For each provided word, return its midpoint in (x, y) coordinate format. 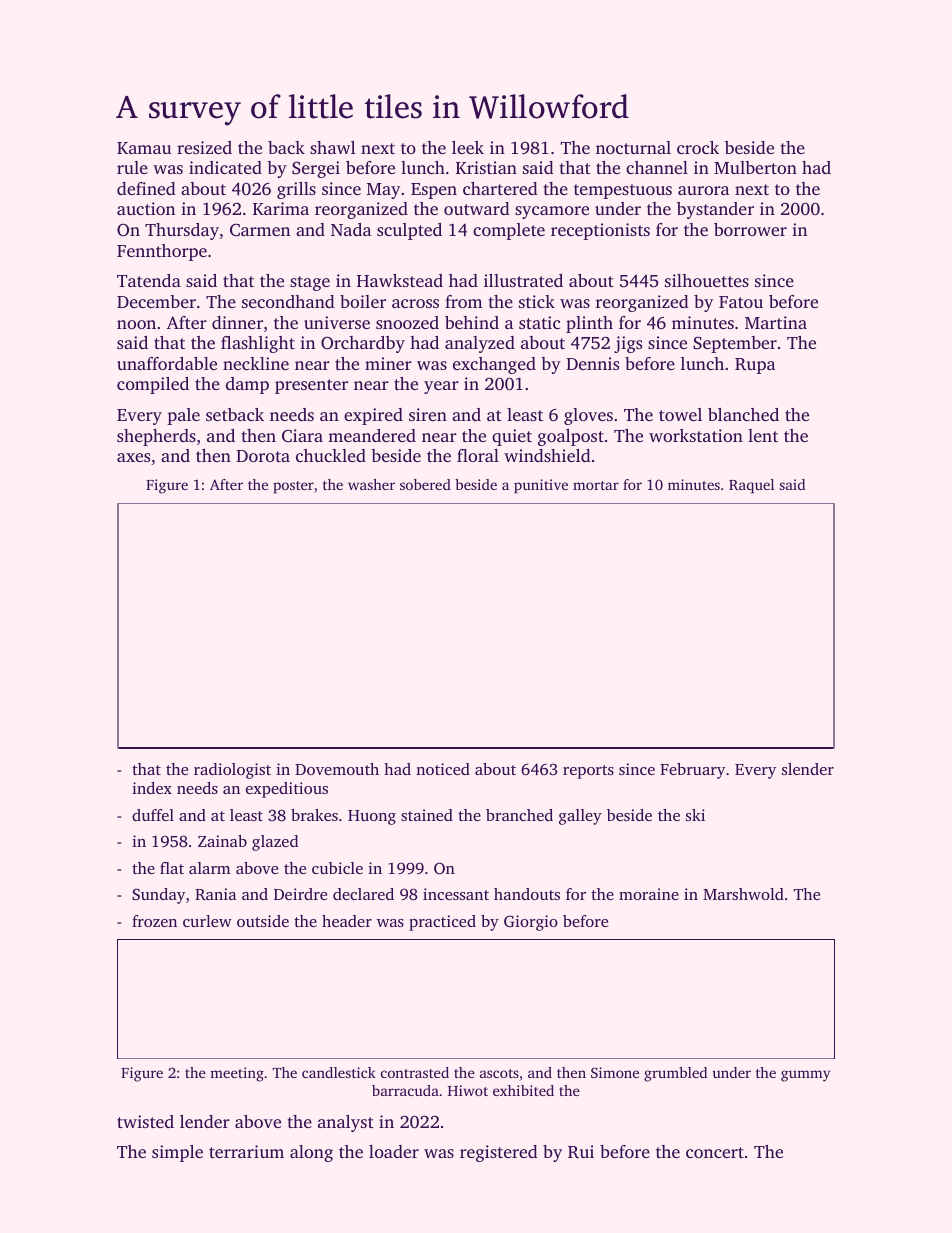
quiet (512, 437)
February (692, 771)
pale (183, 416)
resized (204, 147)
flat (172, 868)
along (311, 1153)
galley (580, 817)
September (735, 344)
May (383, 191)
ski (695, 815)
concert (715, 1152)
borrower (750, 229)
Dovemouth (337, 769)
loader (394, 1151)
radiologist (232, 771)
